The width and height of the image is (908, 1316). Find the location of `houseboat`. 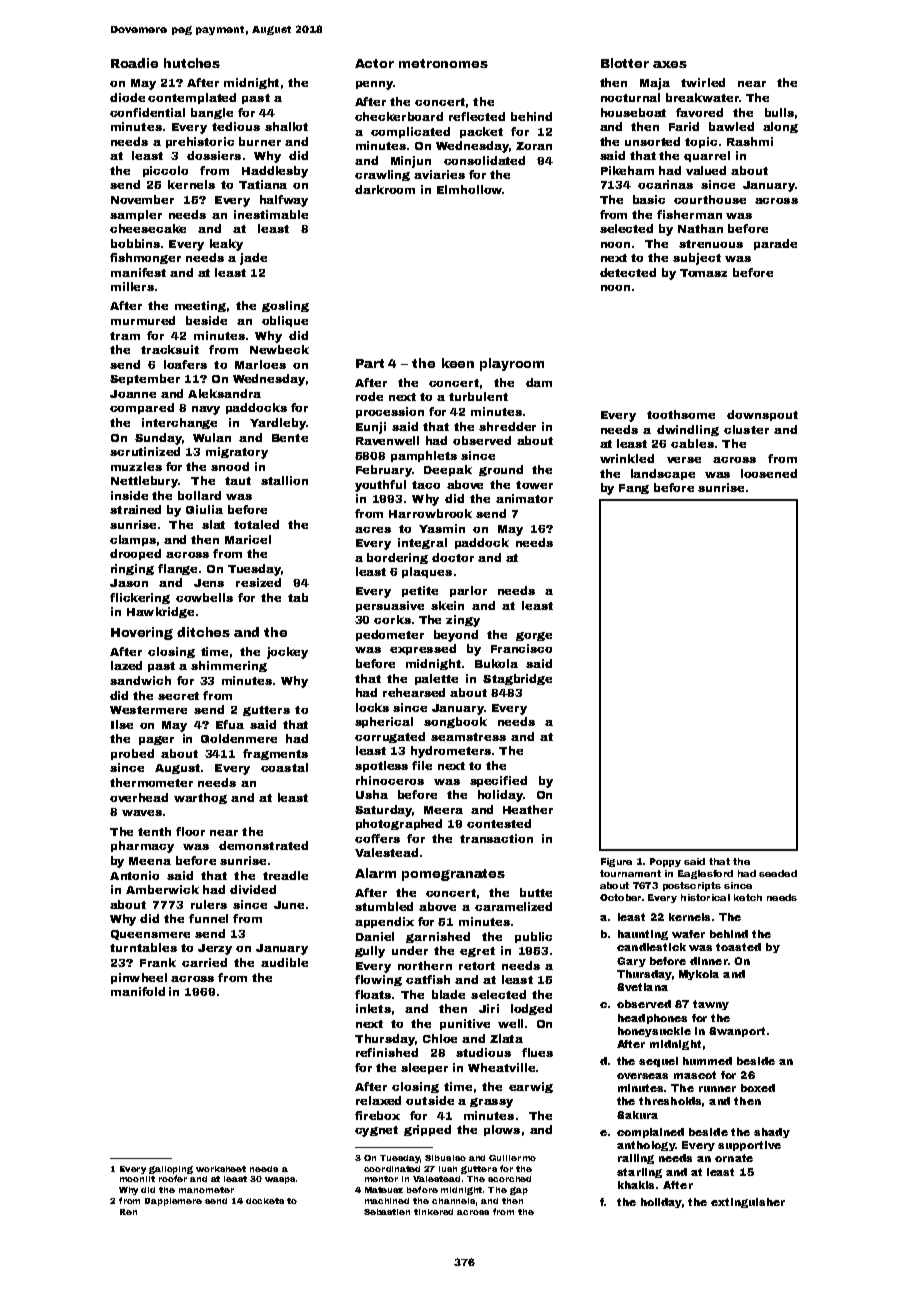

houseboat is located at coordinates (633, 112).
